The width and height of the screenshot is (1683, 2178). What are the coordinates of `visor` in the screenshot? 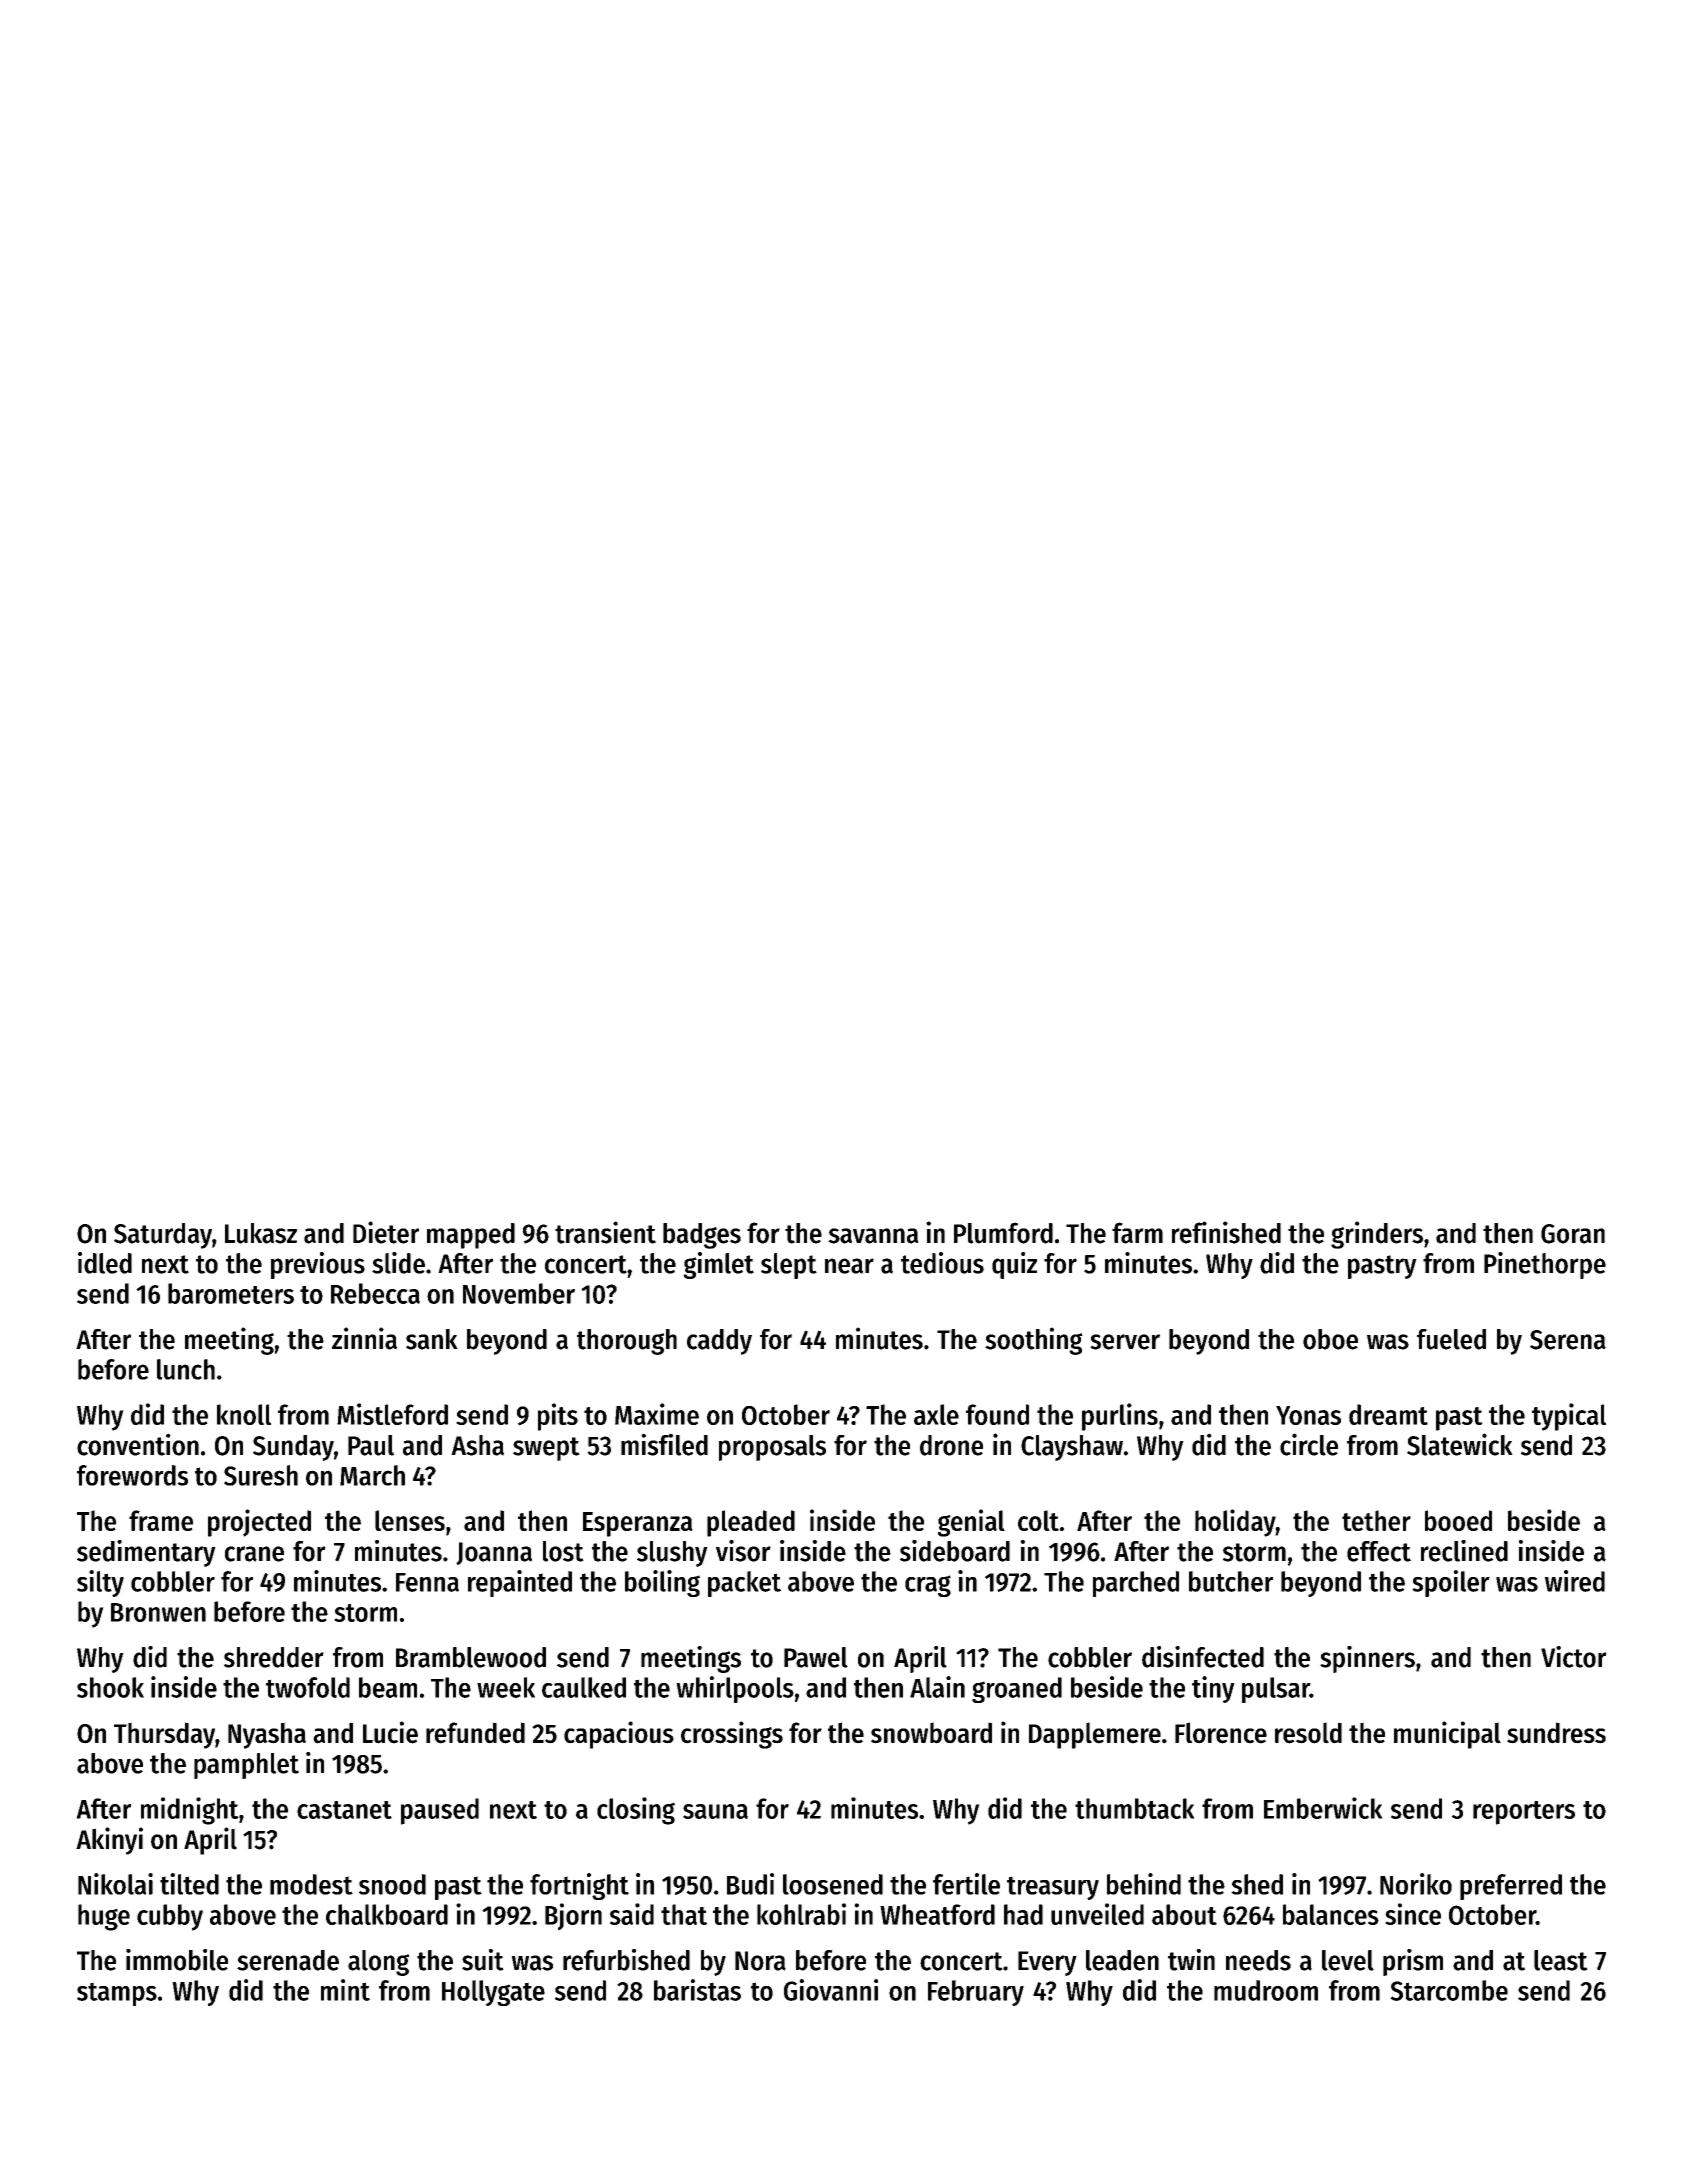 It's located at (743, 1551).
